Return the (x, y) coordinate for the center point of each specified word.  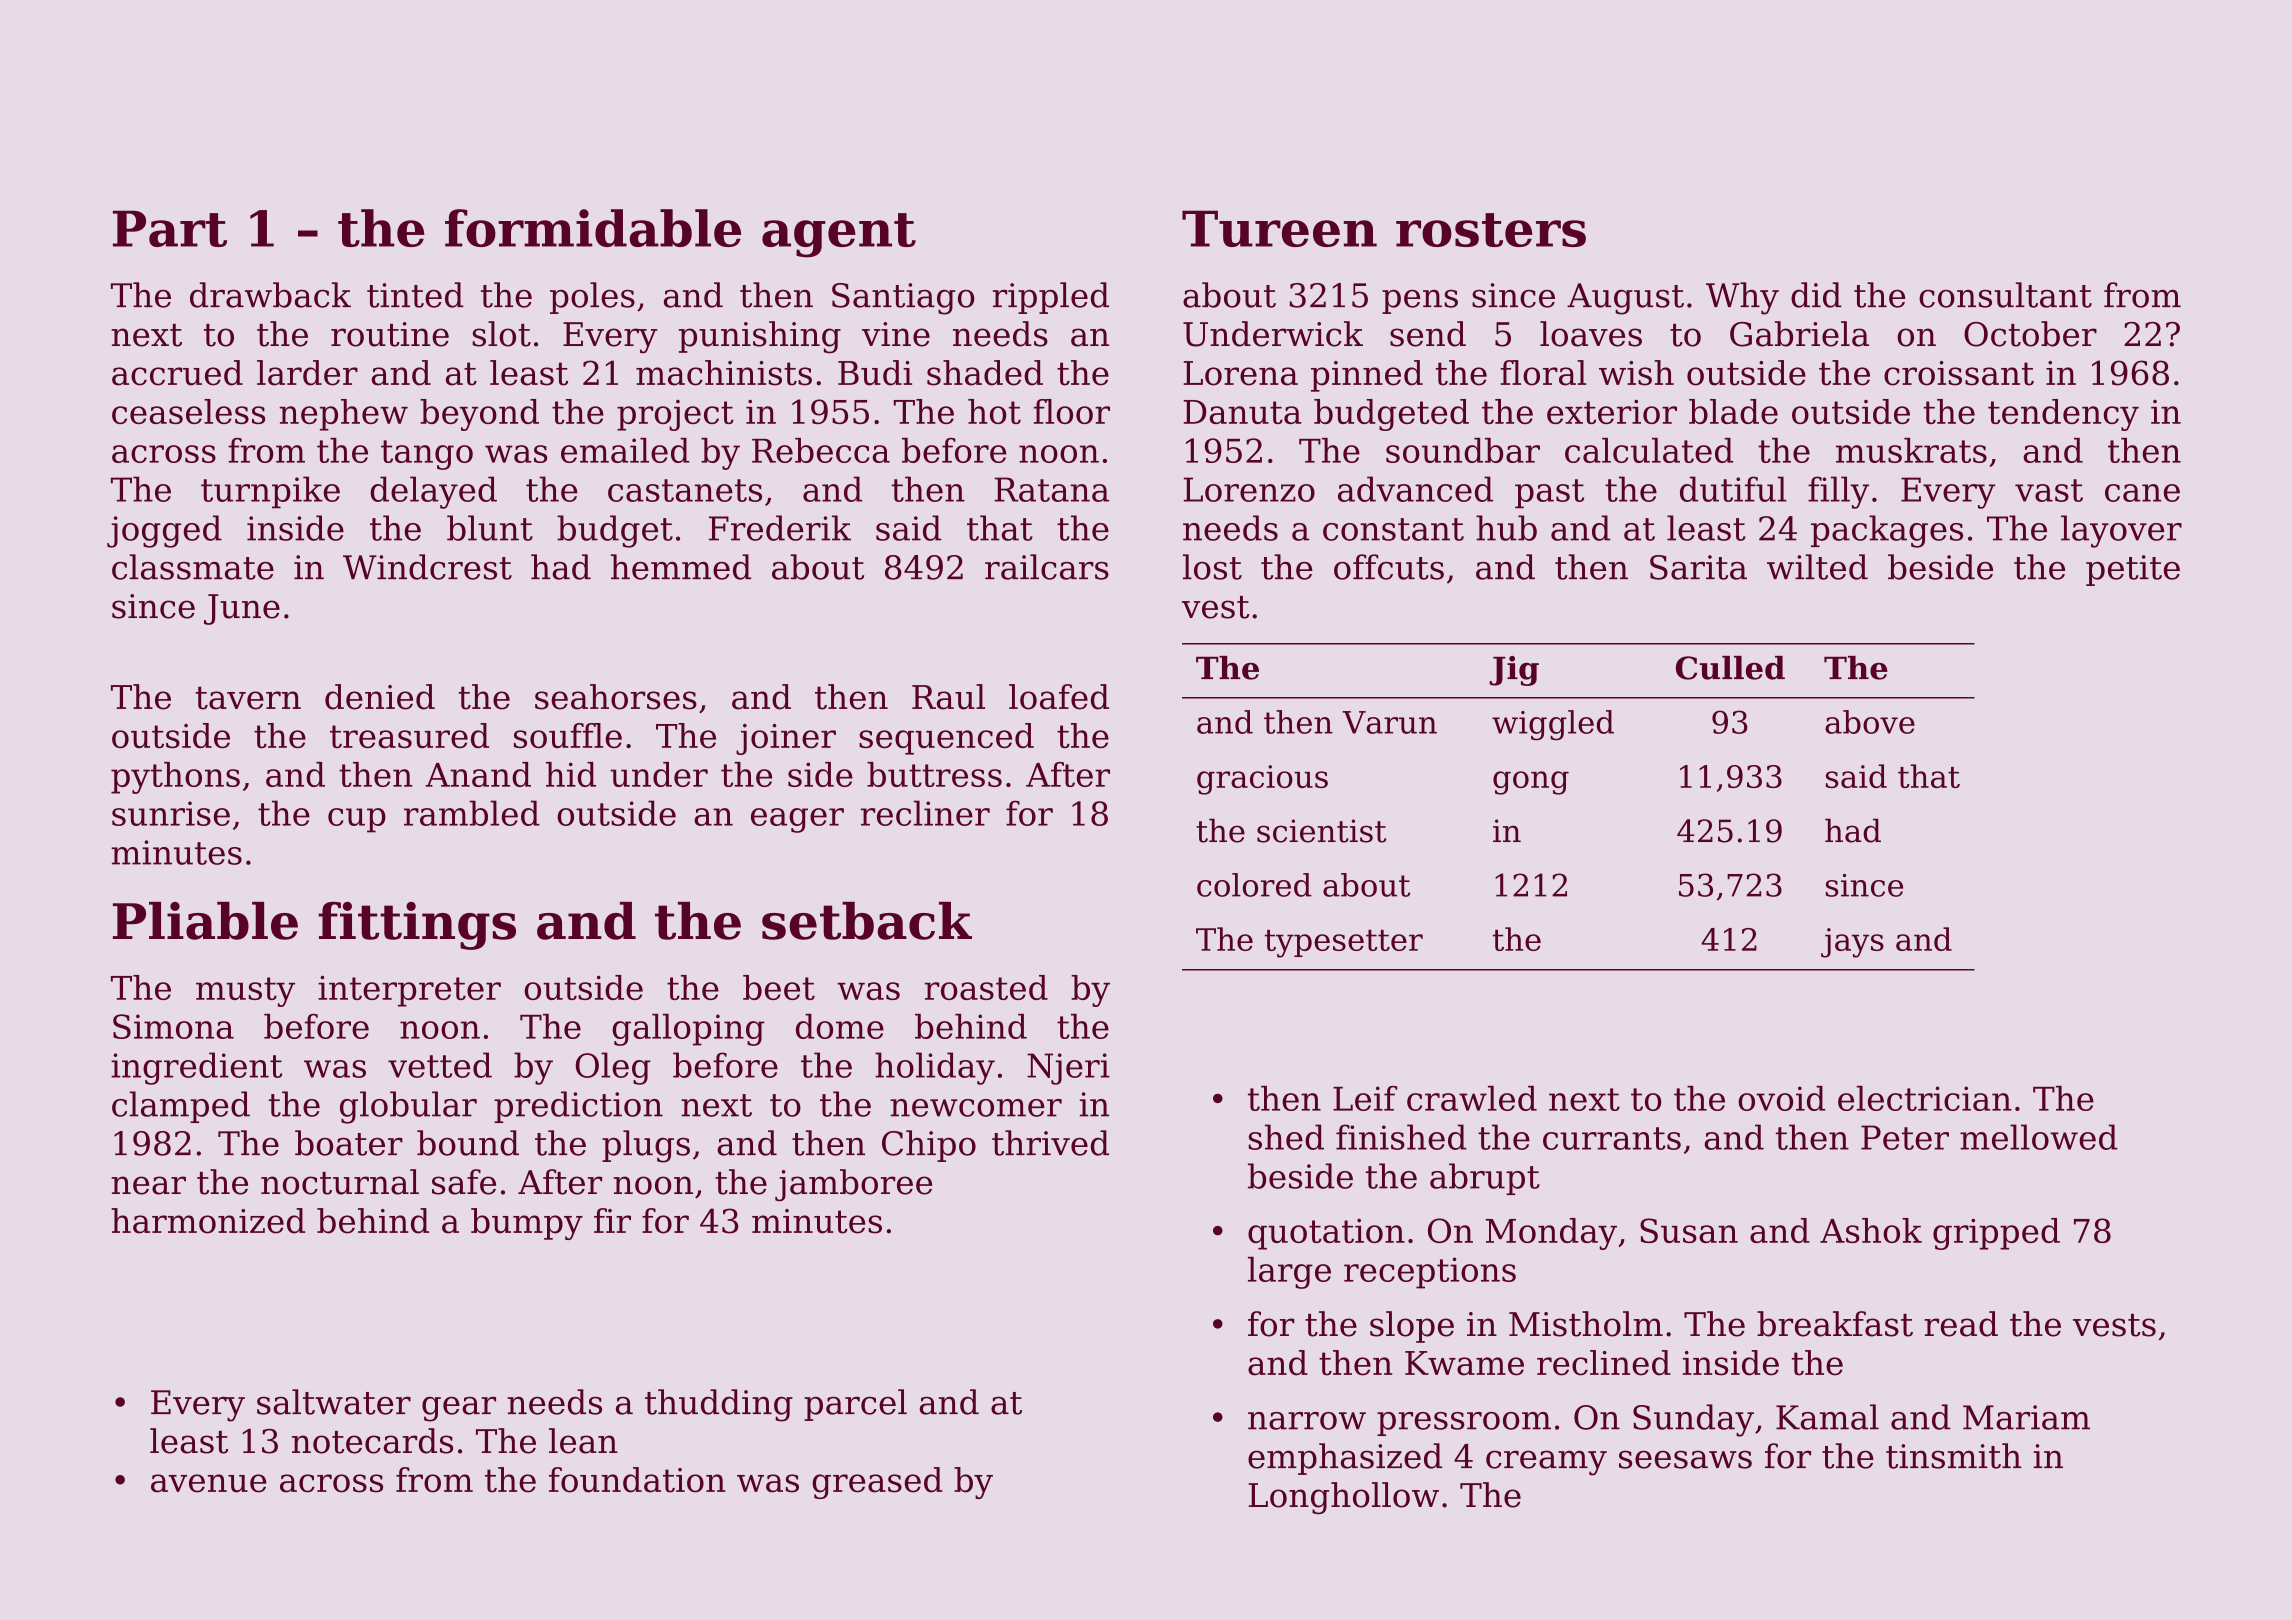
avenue (209, 1483)
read (1961, 1324)
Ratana (1051, 489)
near (148, 1185)
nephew (343, 415)
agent (839, 235)
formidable (593, 228)
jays (1852, 943)
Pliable (205, 921)
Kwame (1464, 1363)
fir (612, 1220)
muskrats (1911, 450)
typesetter (1343, 944)
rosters (1491, 230)
